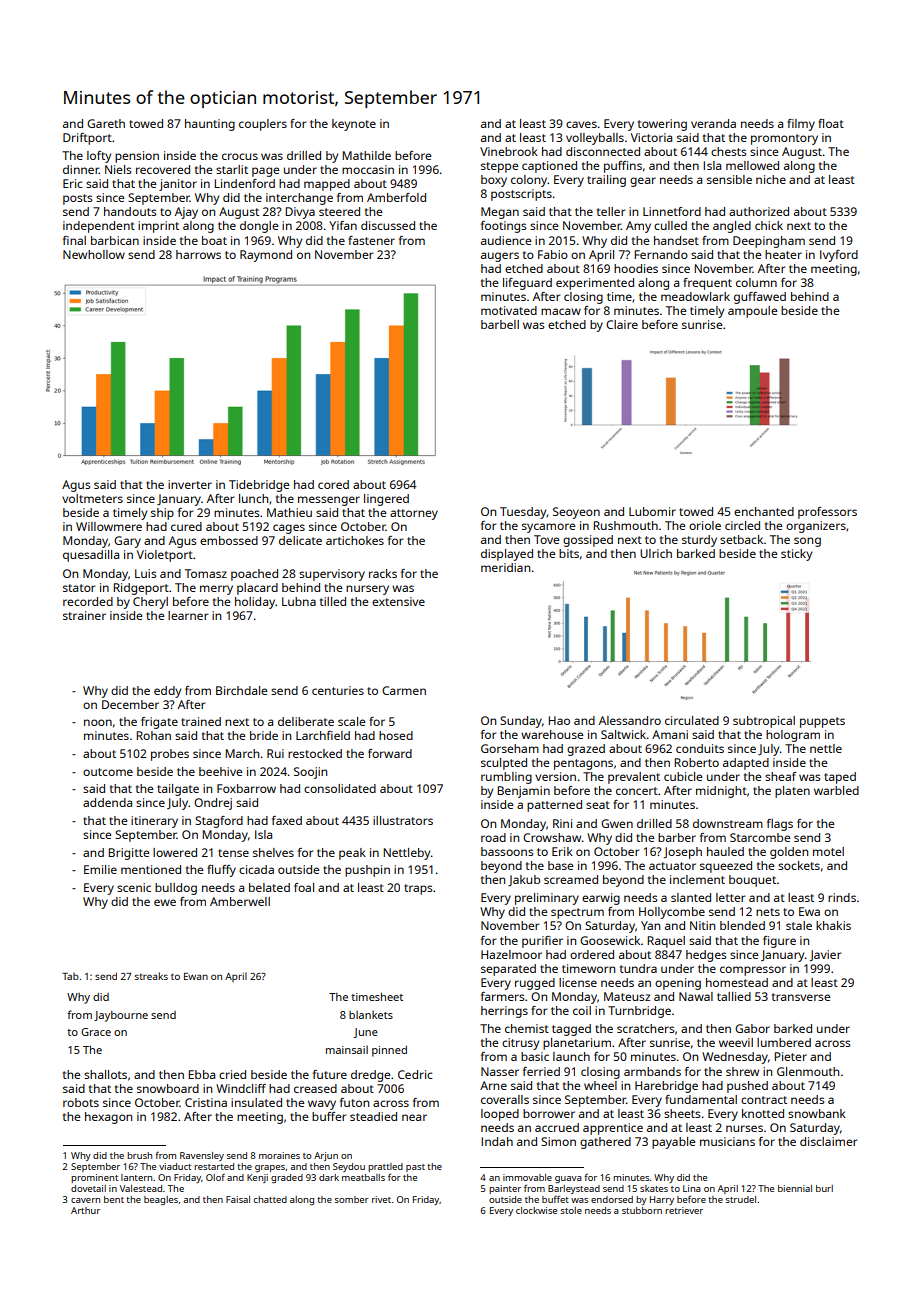  What do you see at coordinates (636, 268) in the document?
I see `hoodies` at bounding box center [636, 268].
